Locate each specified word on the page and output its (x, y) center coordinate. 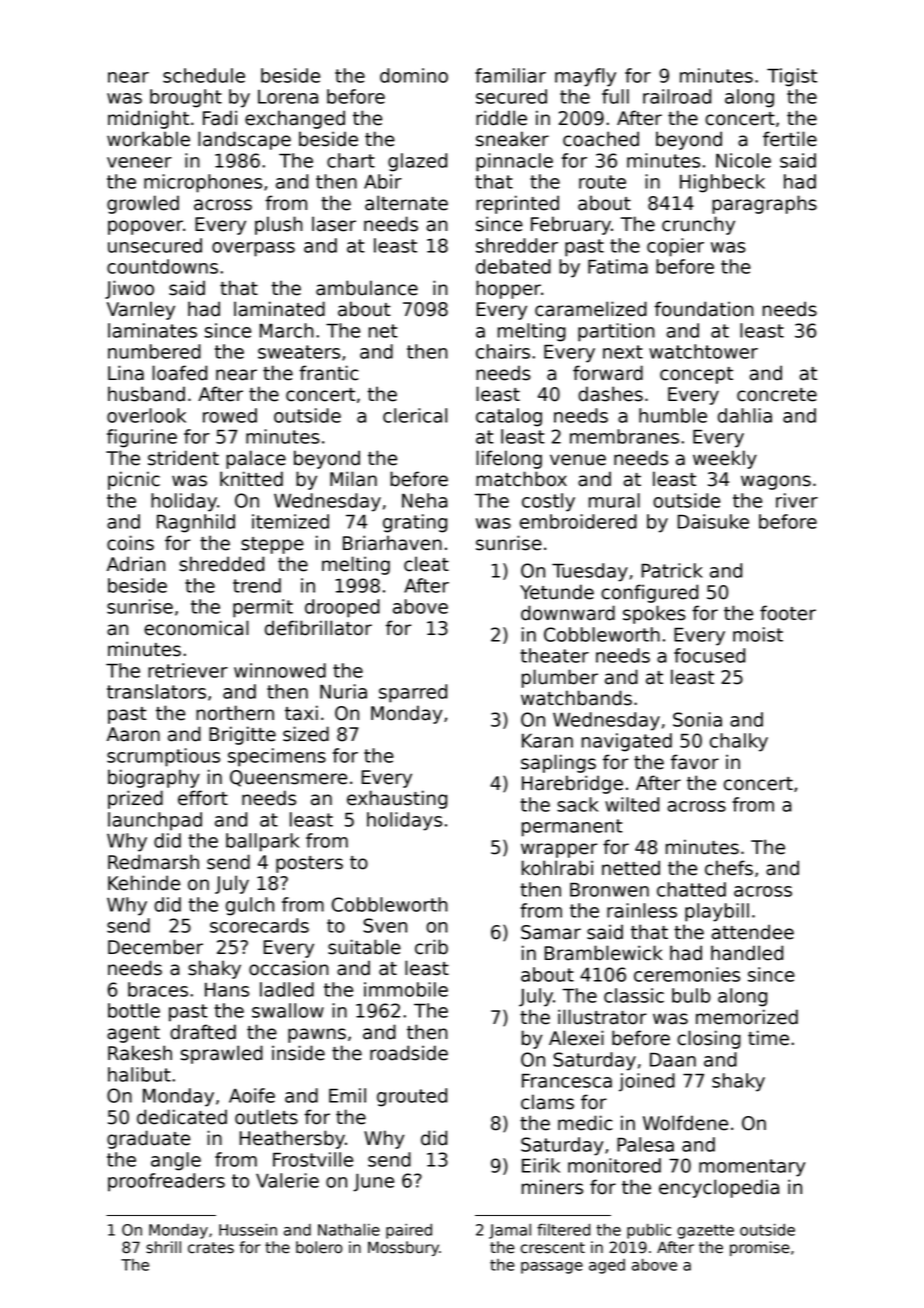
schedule (204, 75)
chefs (729, 868)
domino (414, 75)
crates (211, 1248)
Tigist (792, 77)
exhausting (397, 799)
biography (154, 778)
